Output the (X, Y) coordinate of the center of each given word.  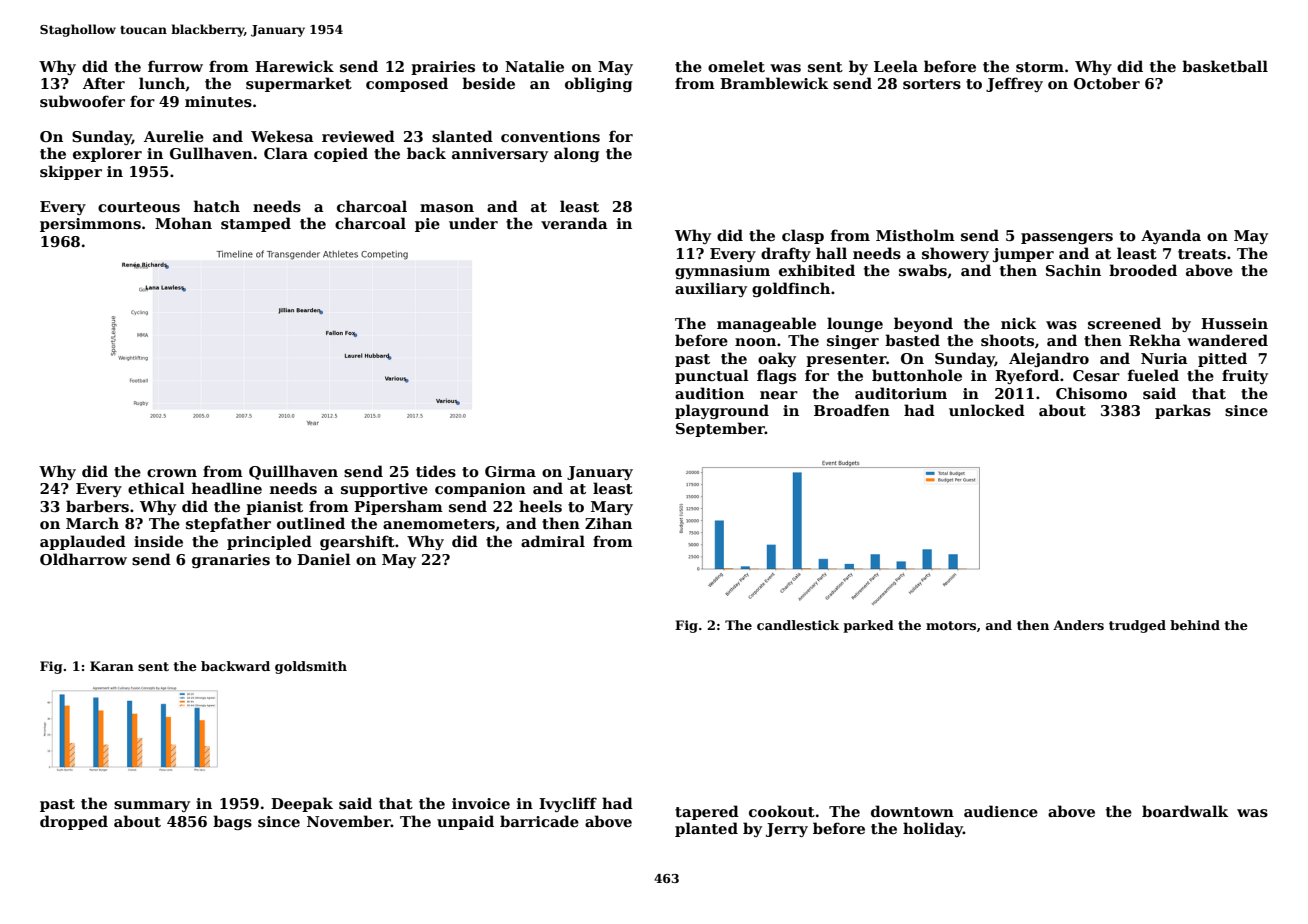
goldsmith (311, 667)
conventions (550, 136)
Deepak (302, 804)
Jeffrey (1014, 84)
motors (951, 625)
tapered (707, 812)
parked (868, 626)
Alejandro (1049, 359)
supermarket (299, 84)
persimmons (90, 225)
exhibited (817, 270)
